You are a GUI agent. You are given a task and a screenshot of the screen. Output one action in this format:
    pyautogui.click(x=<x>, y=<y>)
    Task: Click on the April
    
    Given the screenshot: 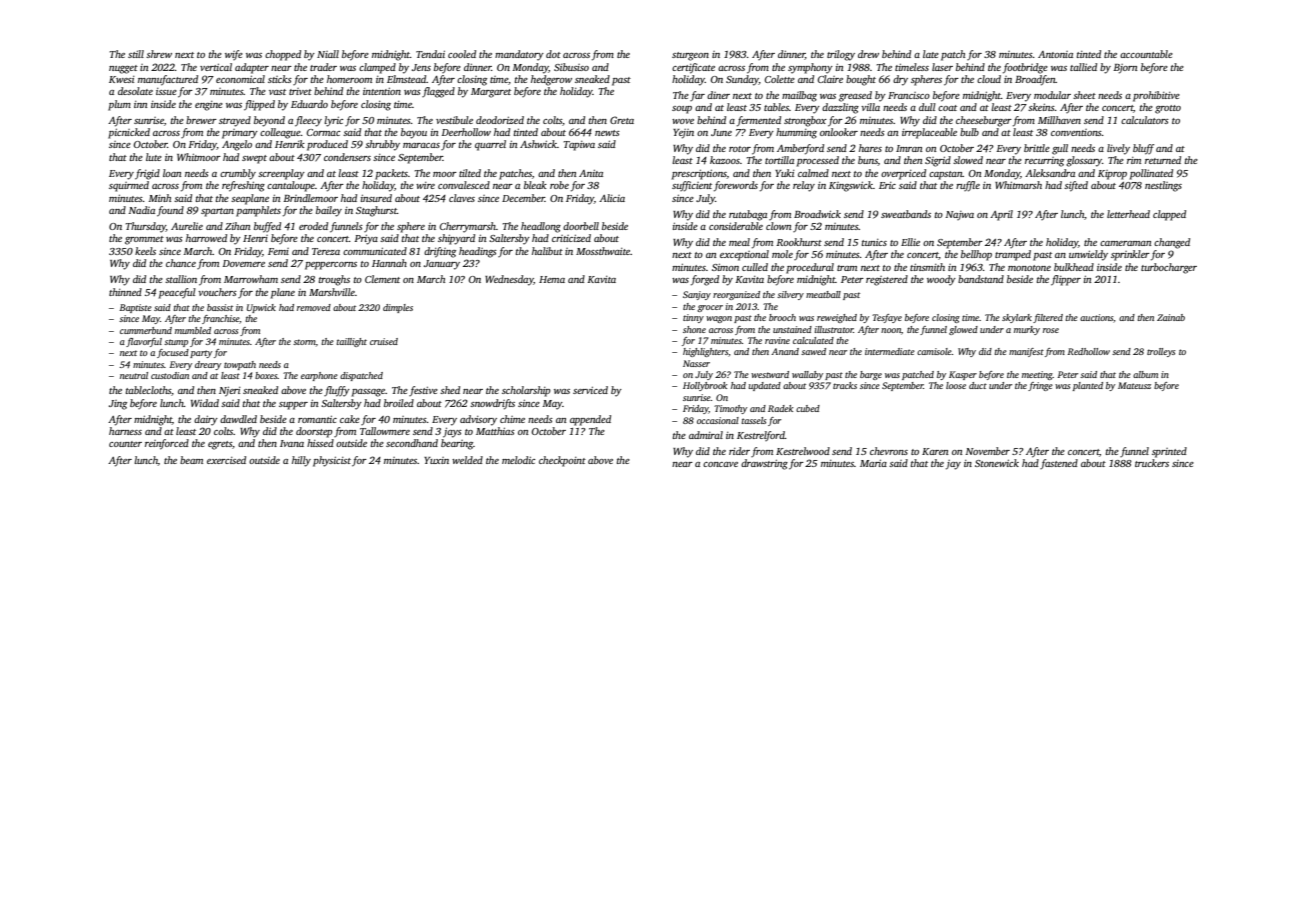 What is the action you would take?
    pyautogui.click(x=1001, y=215)
